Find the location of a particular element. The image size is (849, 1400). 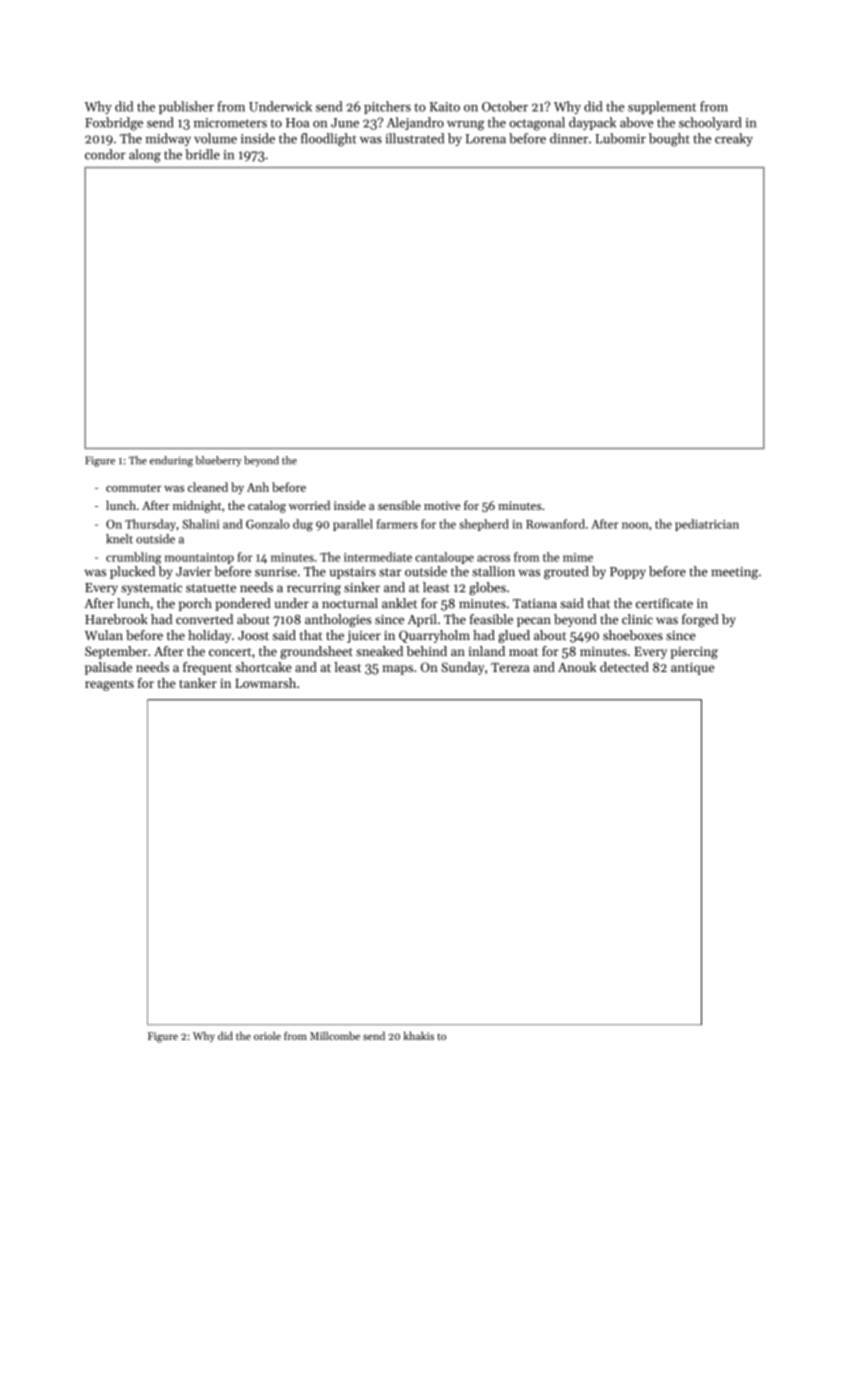

bought is located at coordinates (669, 140).
